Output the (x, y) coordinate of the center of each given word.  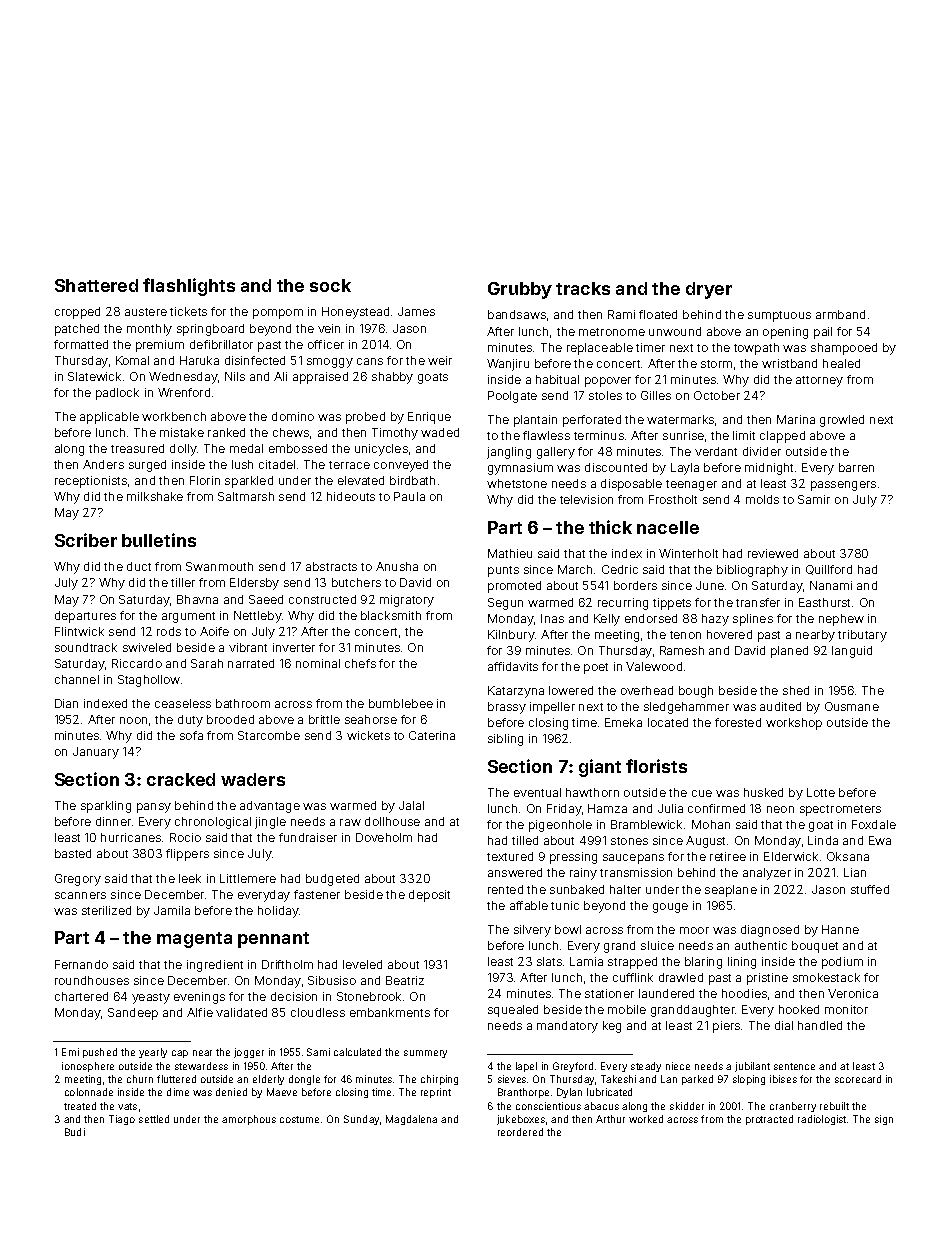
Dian (66, 703)
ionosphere (88, 1067)
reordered (520, 1132)
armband (840, 314)
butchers (356, 582)
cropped (77, 313)
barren (856, 467)
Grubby (520, 290)
